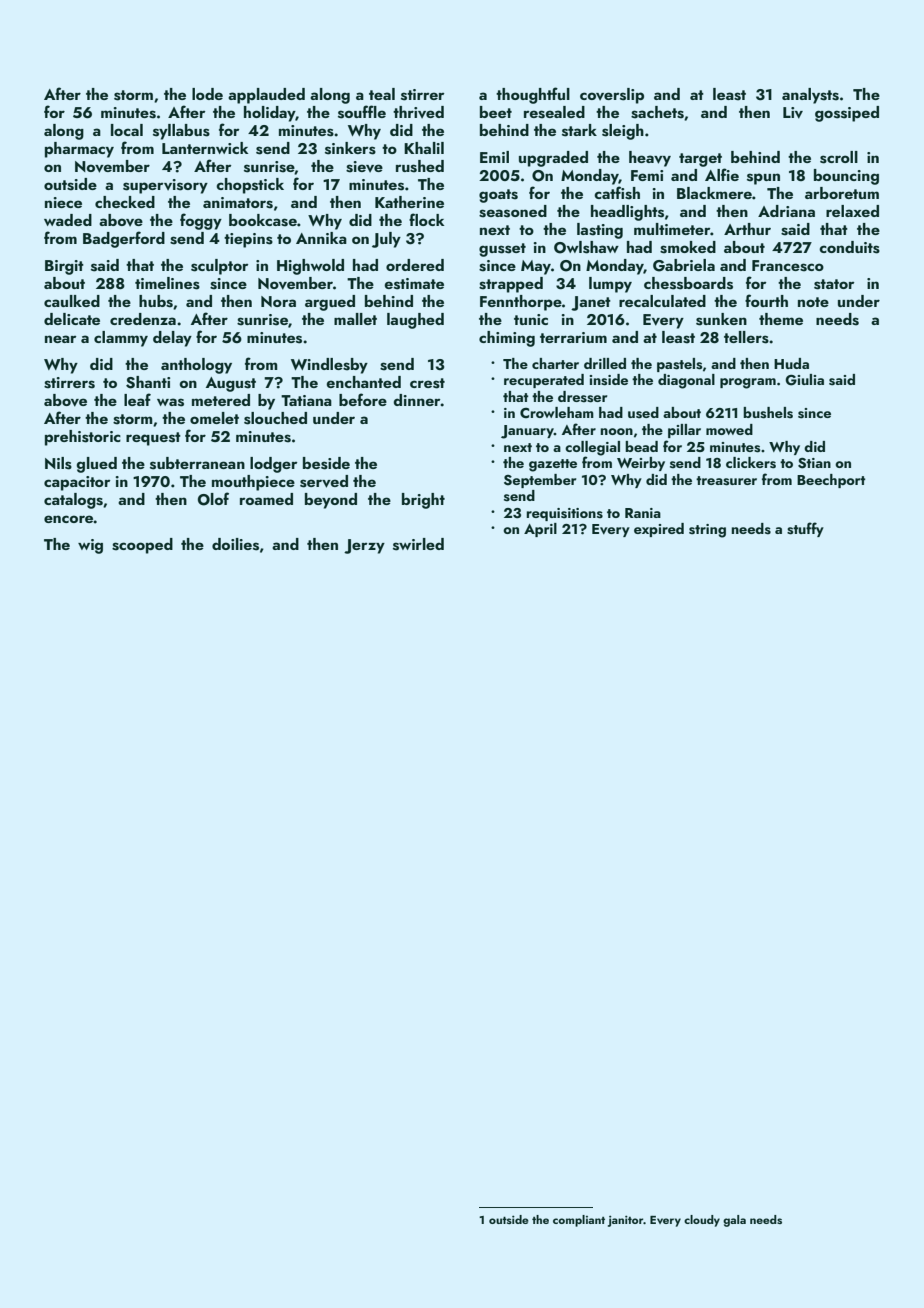  Describe the element at coordinates (69, 519) in the screenshot. I see `encore` at that location.
